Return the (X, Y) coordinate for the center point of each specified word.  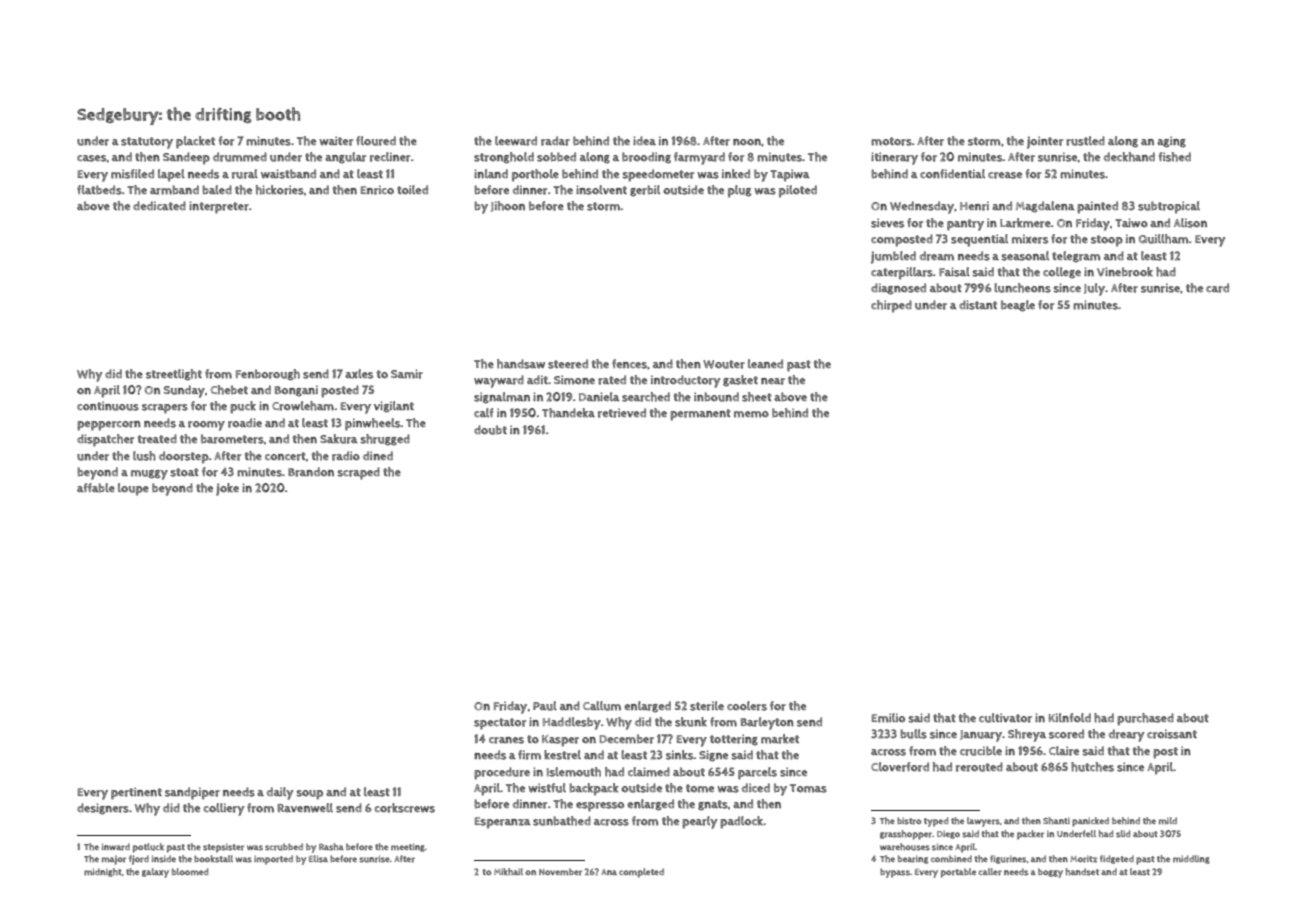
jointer (1045, 142)
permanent (700, 415)
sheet (757, 397)
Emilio (888, 718)
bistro (909, 821)
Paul (545, 706)
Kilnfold (1070, 718)
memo (751, 414)
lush (144, 456)
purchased (1145, 719)
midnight (103, 872)
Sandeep (186, 158)
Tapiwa (790, 175)
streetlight (174, 375)
